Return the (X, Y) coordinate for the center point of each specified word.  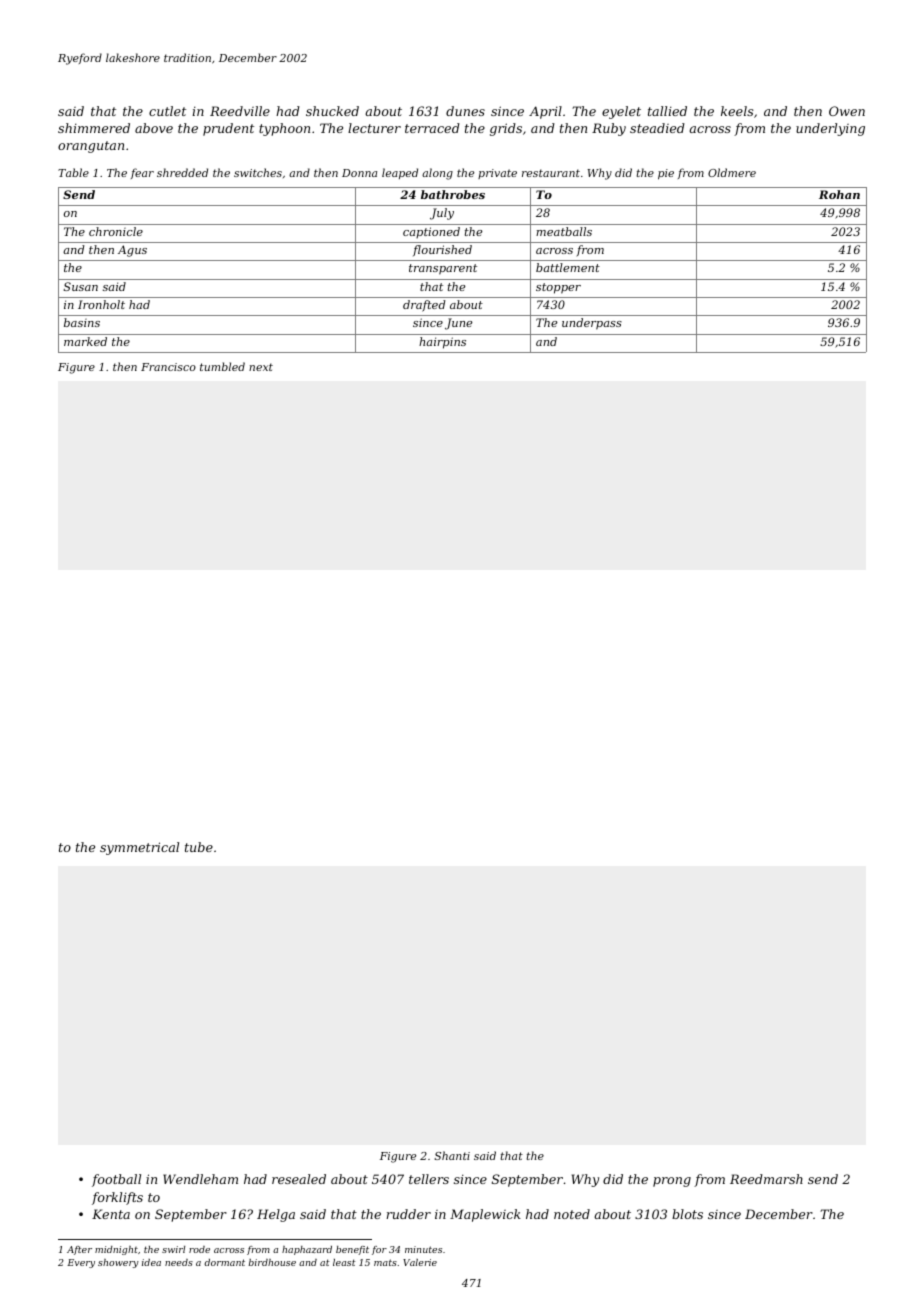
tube (199, 847)
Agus (132, 251)
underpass (592, 324)
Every (81, 1263)
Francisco (168, 367)
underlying (830, 129)
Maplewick (485, 1215)
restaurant (551, 173)
